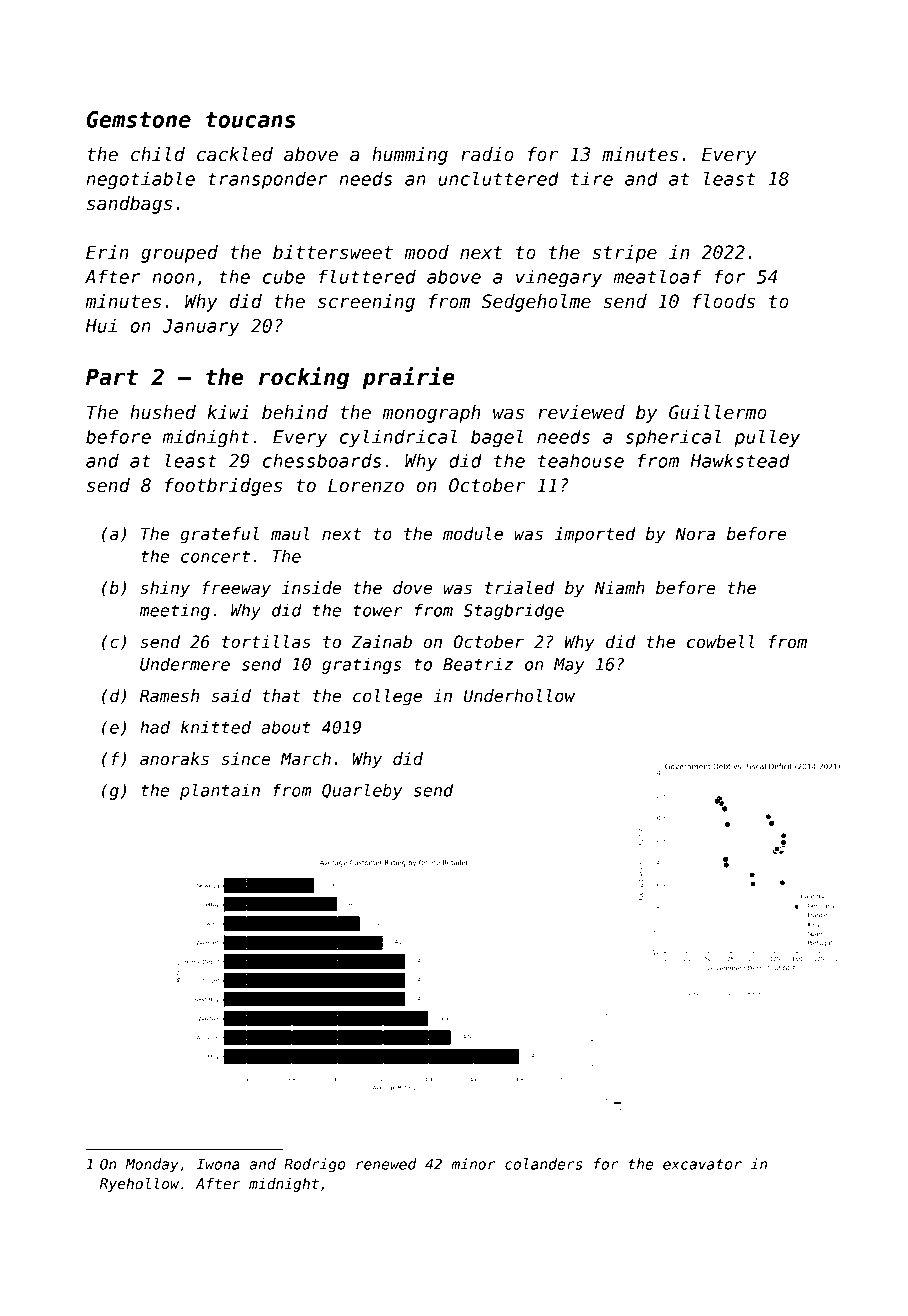 The height and width of the screenshot is (1316, 908). What do you see at coordinates (426, 252) in the screenshot?
I see `mood` at bounding box center [426, 252].
